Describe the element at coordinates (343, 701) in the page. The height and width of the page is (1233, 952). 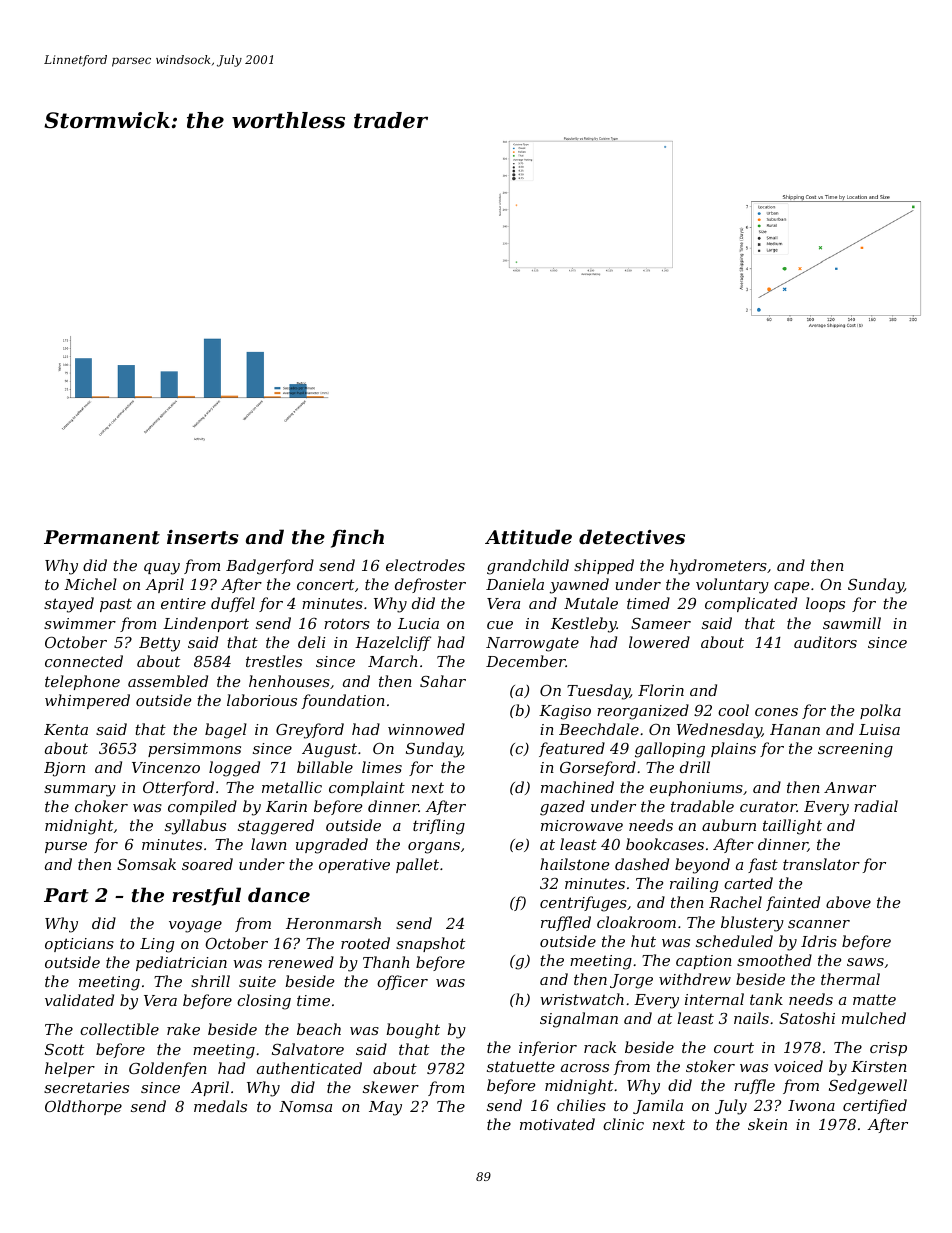
I see `foundation` at that location.
